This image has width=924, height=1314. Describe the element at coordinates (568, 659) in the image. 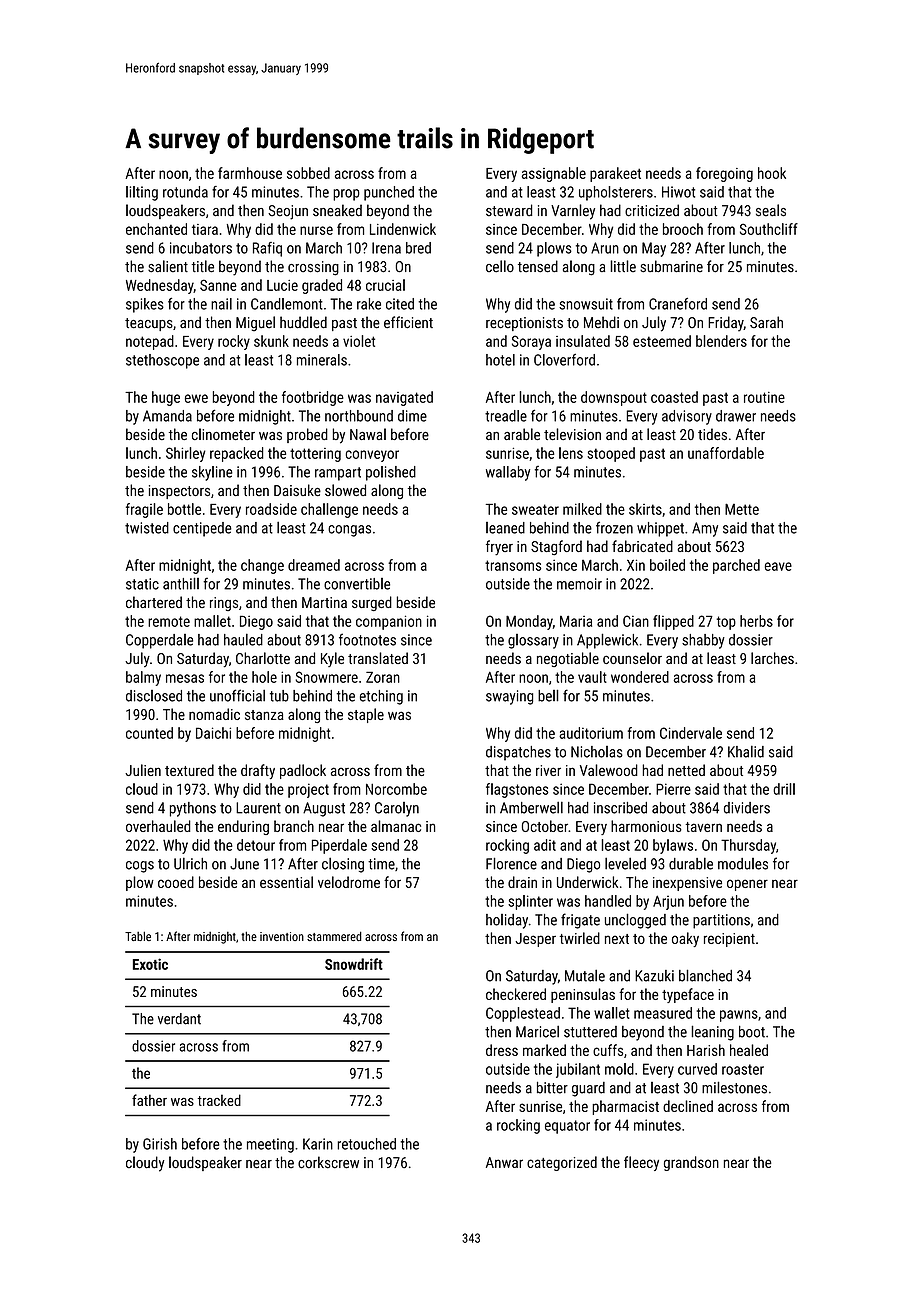

I see `negotiable` at that location.
